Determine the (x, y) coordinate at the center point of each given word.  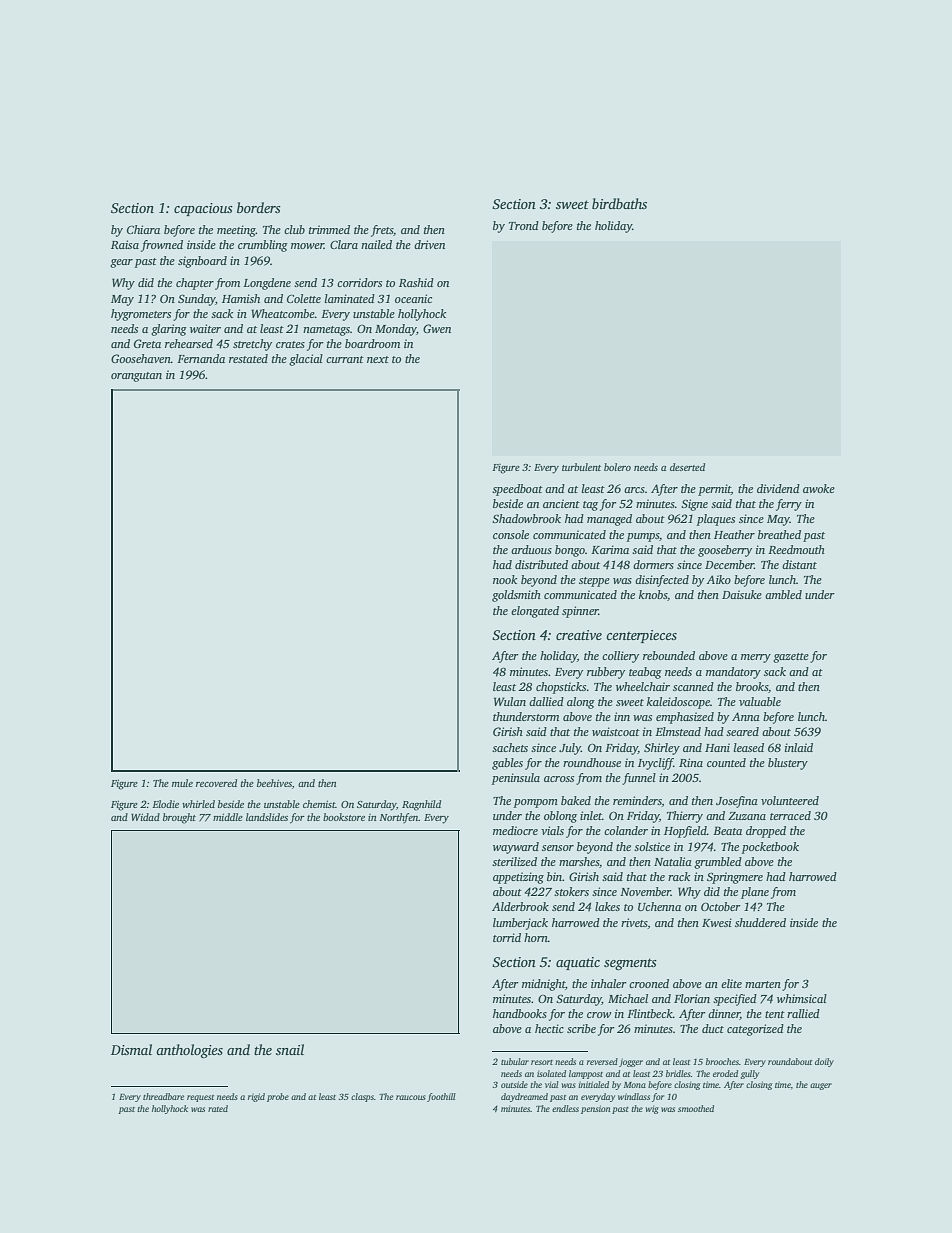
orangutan (136, 377)
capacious (203, 209)
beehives (274, 783)
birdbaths (619, 203)
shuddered (760, 922)
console (511, 534)
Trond (524, 225)
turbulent (581, 467)
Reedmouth (796, 549)
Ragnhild (421, 805)
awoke (819, 488)
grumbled (718, 863)
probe (278, 1097)
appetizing (518, 878)
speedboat (517, 490)
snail (290, 1049)
